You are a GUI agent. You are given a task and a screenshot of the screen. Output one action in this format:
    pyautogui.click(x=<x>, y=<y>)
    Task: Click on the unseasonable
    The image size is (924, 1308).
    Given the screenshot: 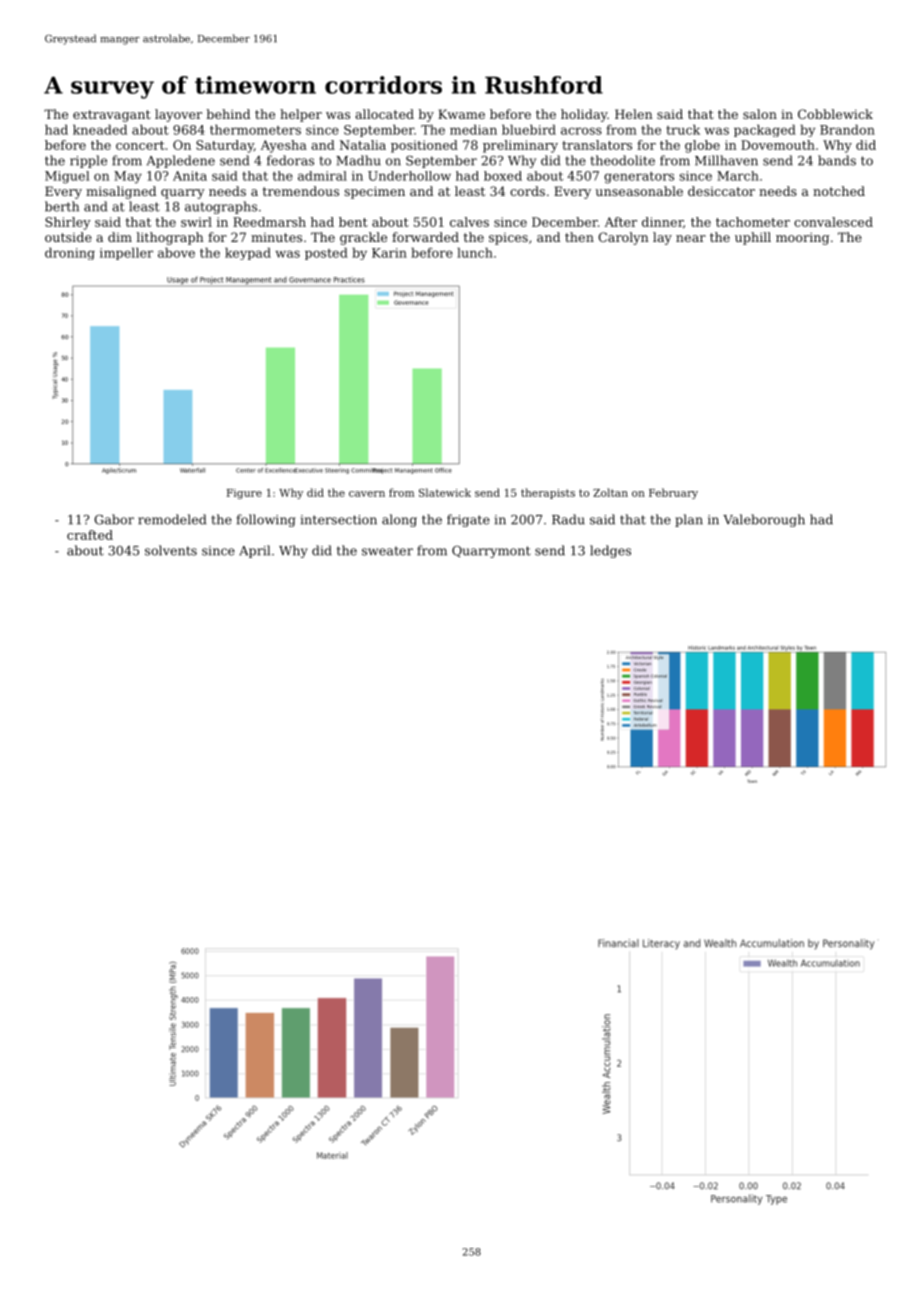 What is the action you would take?
    pyautogui.click(x=639, y=191)
